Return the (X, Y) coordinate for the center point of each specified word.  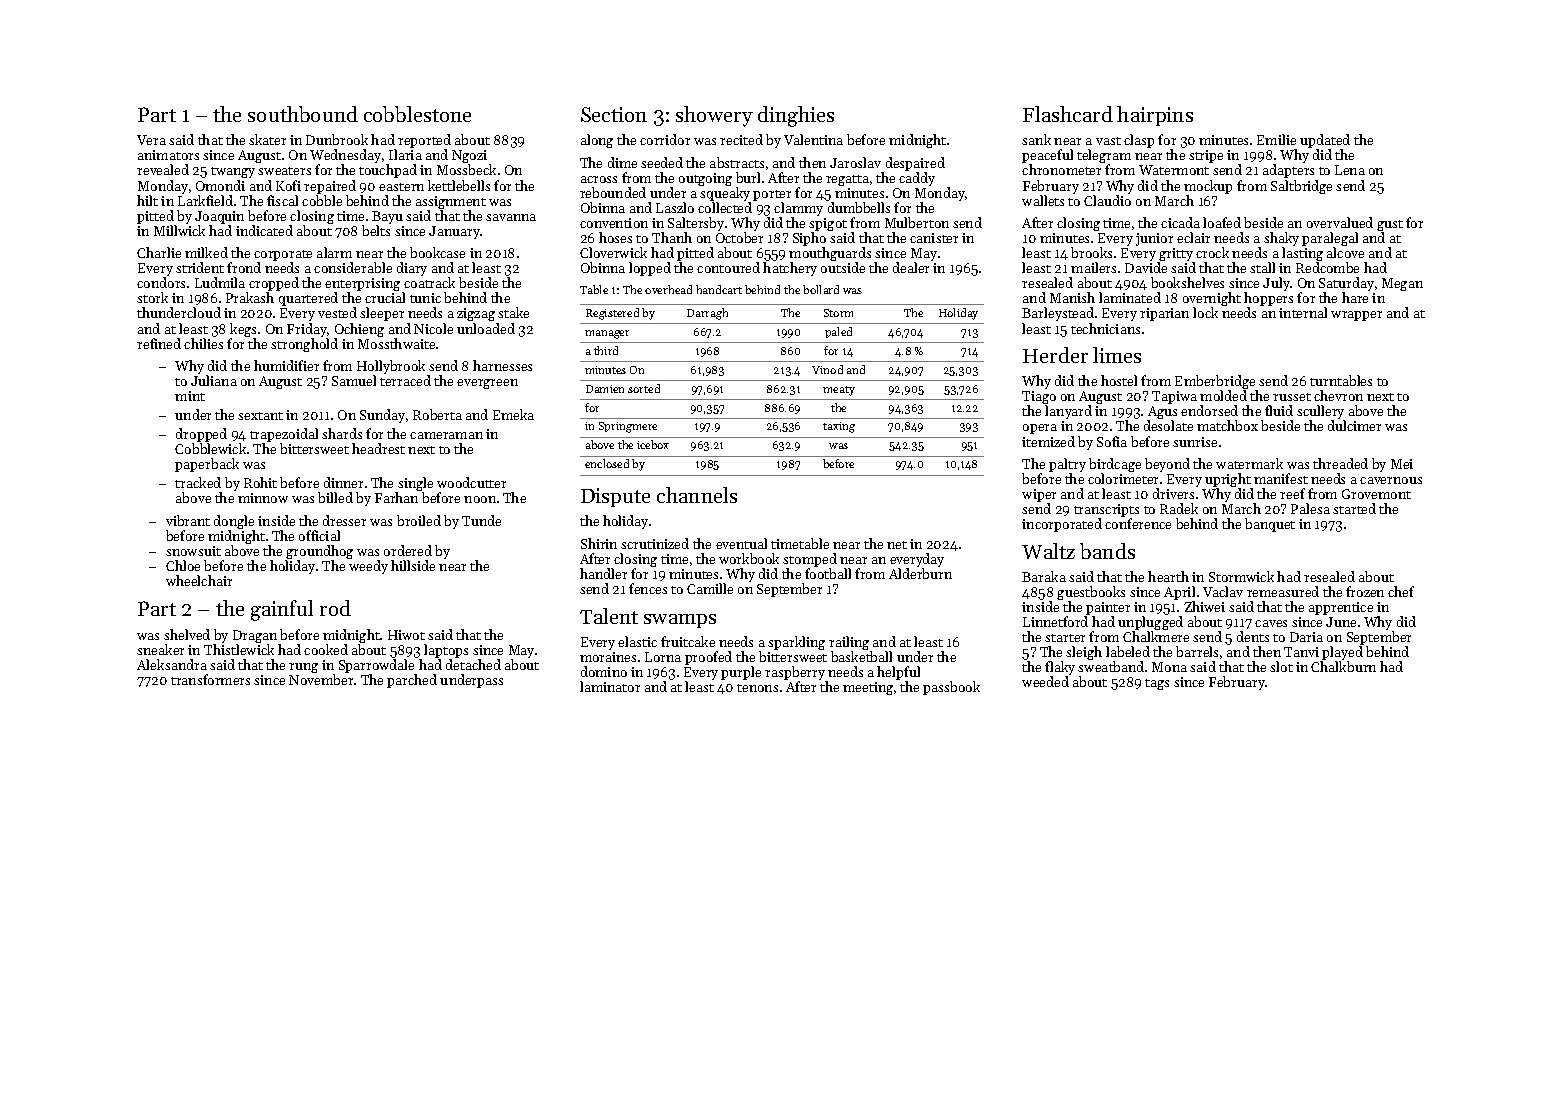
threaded (1340, 463)
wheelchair (199, 580)
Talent (609, 616)
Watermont (1174, 170)
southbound (303, 114)
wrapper (1356, 316)
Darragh (707, 314)
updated (1325, 142)
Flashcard (1068, 114)
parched (412, 681)
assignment (451, 202)
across (599, 179)
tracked (198, 482)
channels (697, 495)
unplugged (1150, 624)
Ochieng (359, 330)
